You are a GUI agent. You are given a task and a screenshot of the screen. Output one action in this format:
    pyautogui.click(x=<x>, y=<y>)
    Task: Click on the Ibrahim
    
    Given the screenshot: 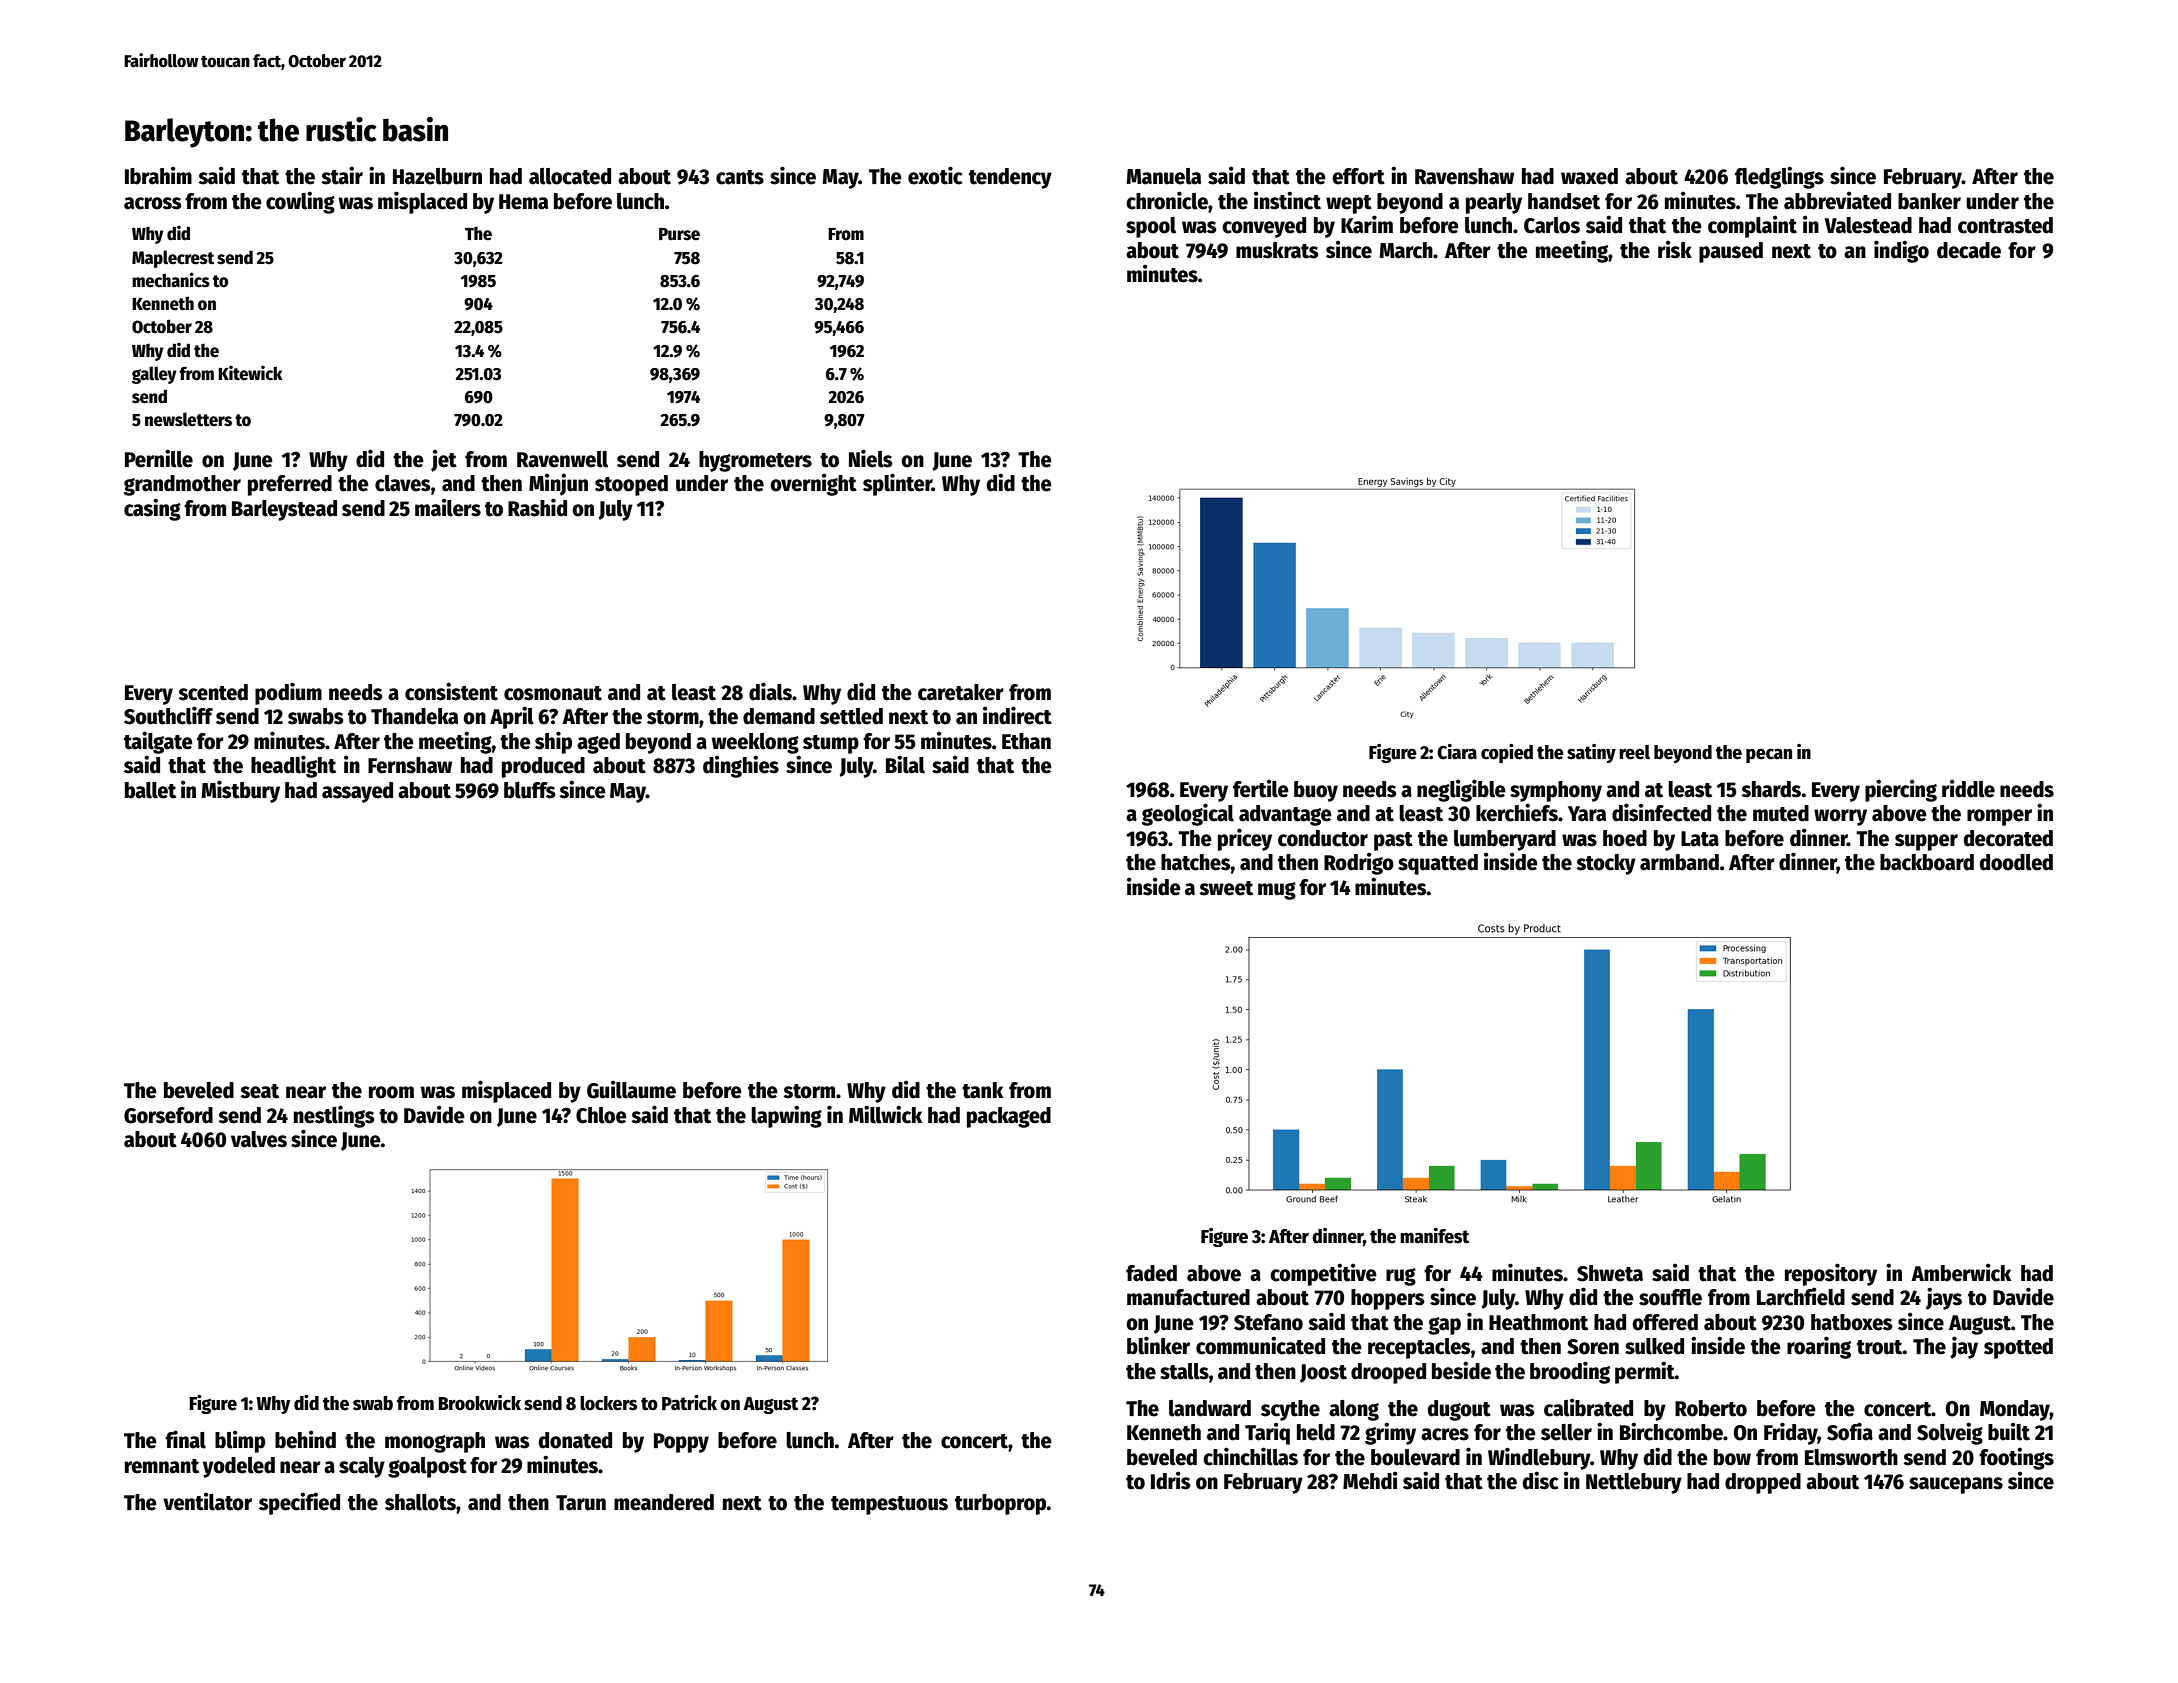 What is the action you would take?
    pyautogui.click(x=158, y=175)
